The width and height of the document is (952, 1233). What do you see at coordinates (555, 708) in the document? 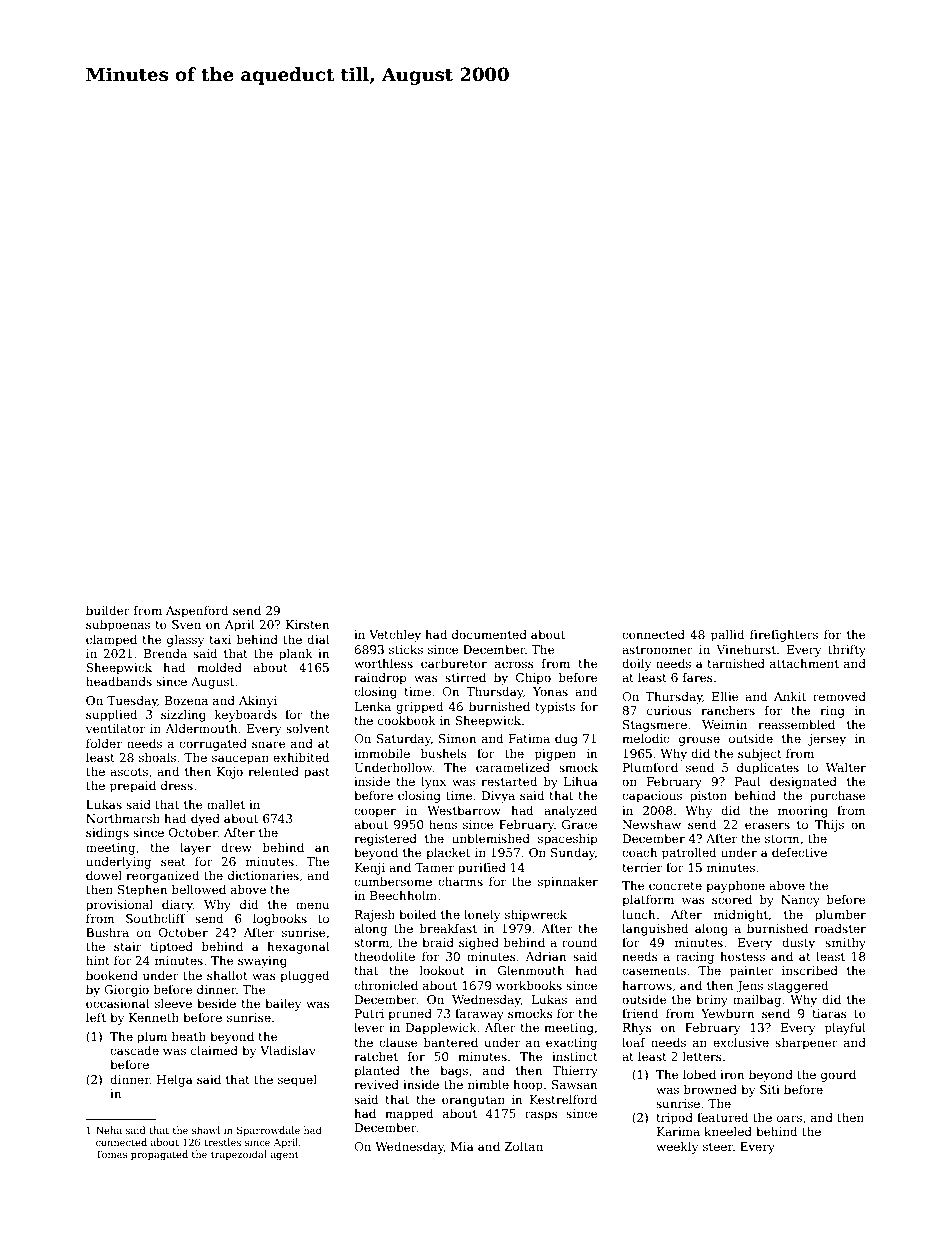
I see `typists` at bounding box center [555, 708].
